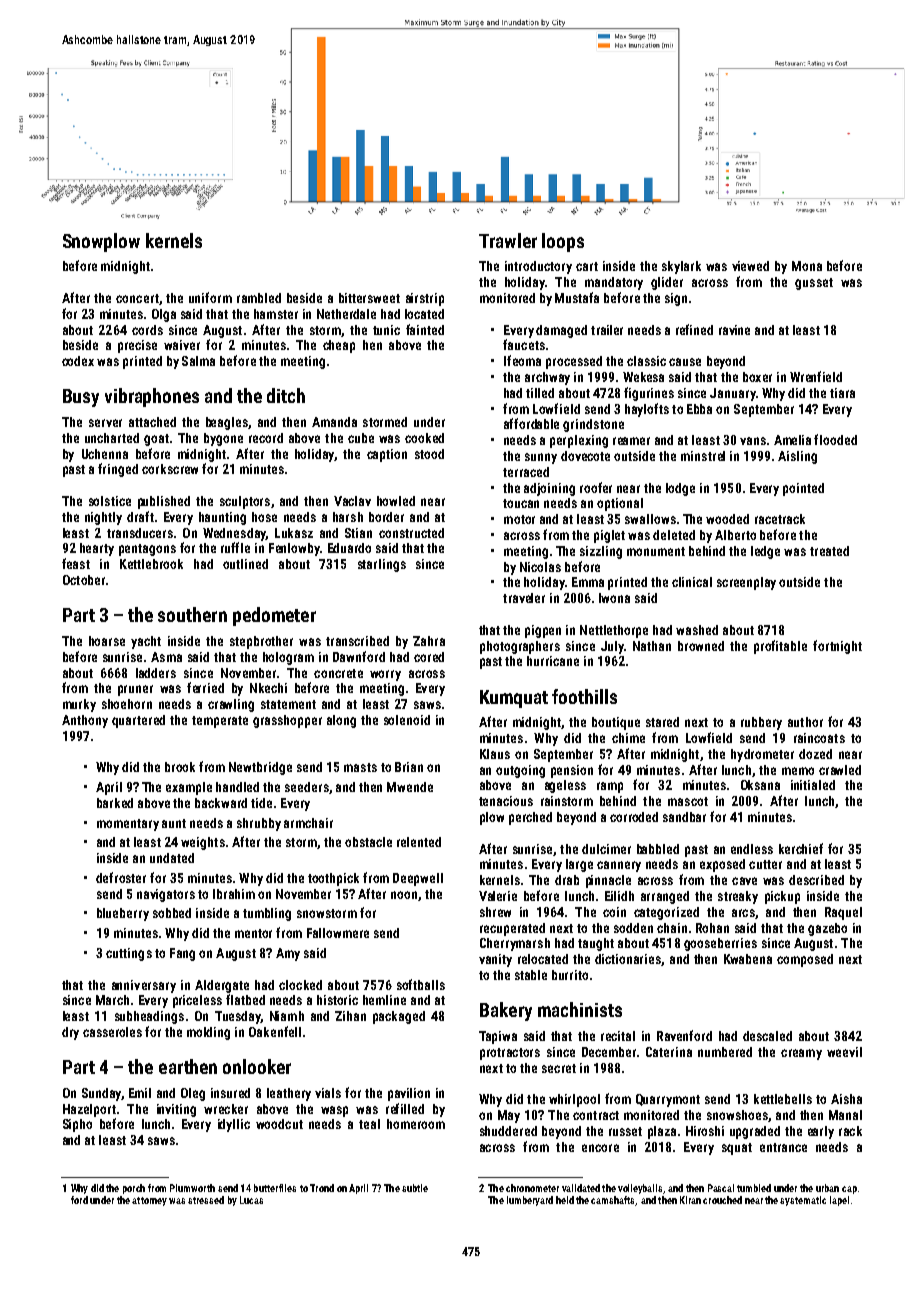 This document has height=1308, width=924. I want to click on cube, so click(361, 438).
